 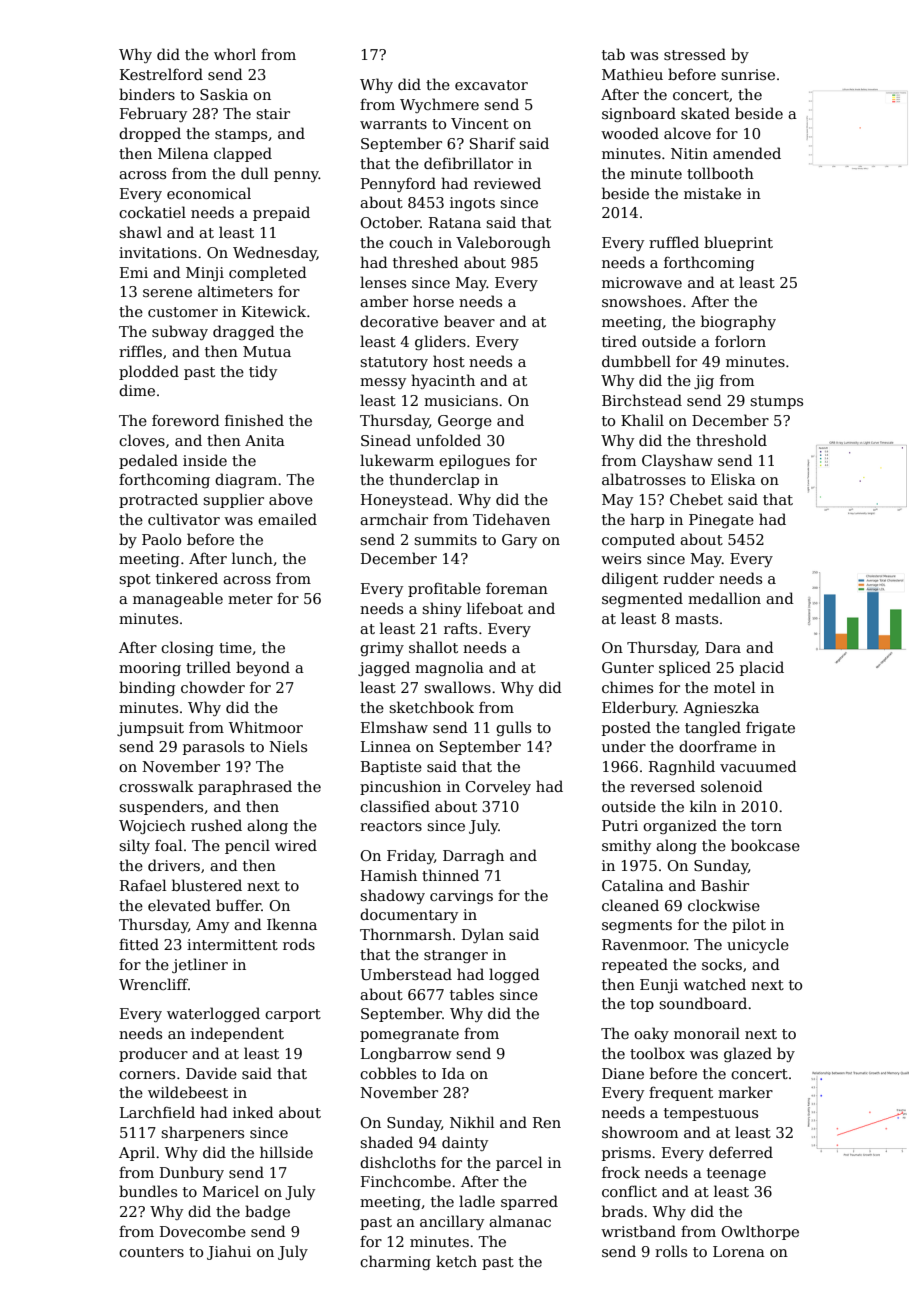 I want to click on Maricel, so click(x=231, y=1191).
